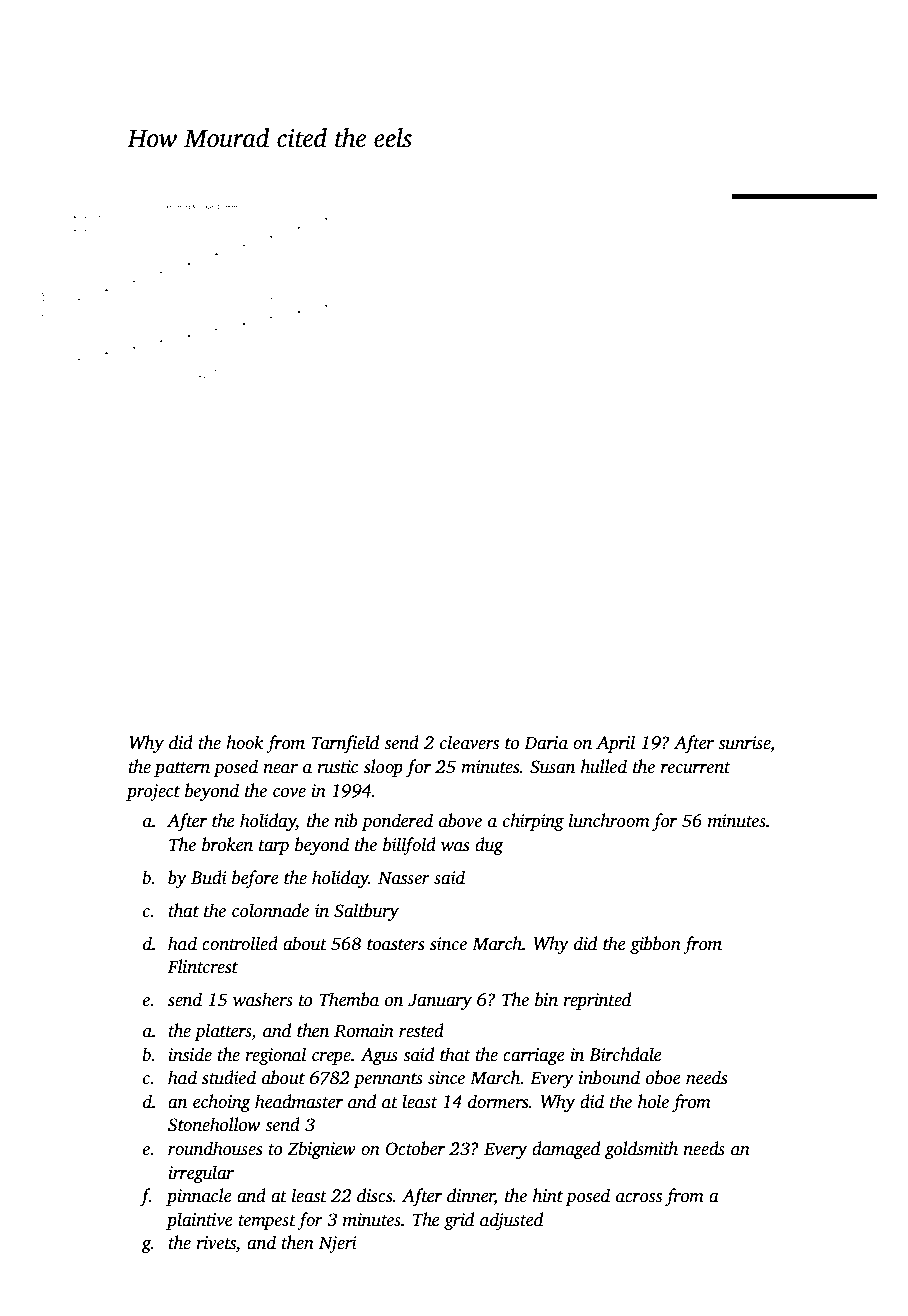  Describe the element at coordinates (511, 1221) in the page. I see `adjusted` at that location.
